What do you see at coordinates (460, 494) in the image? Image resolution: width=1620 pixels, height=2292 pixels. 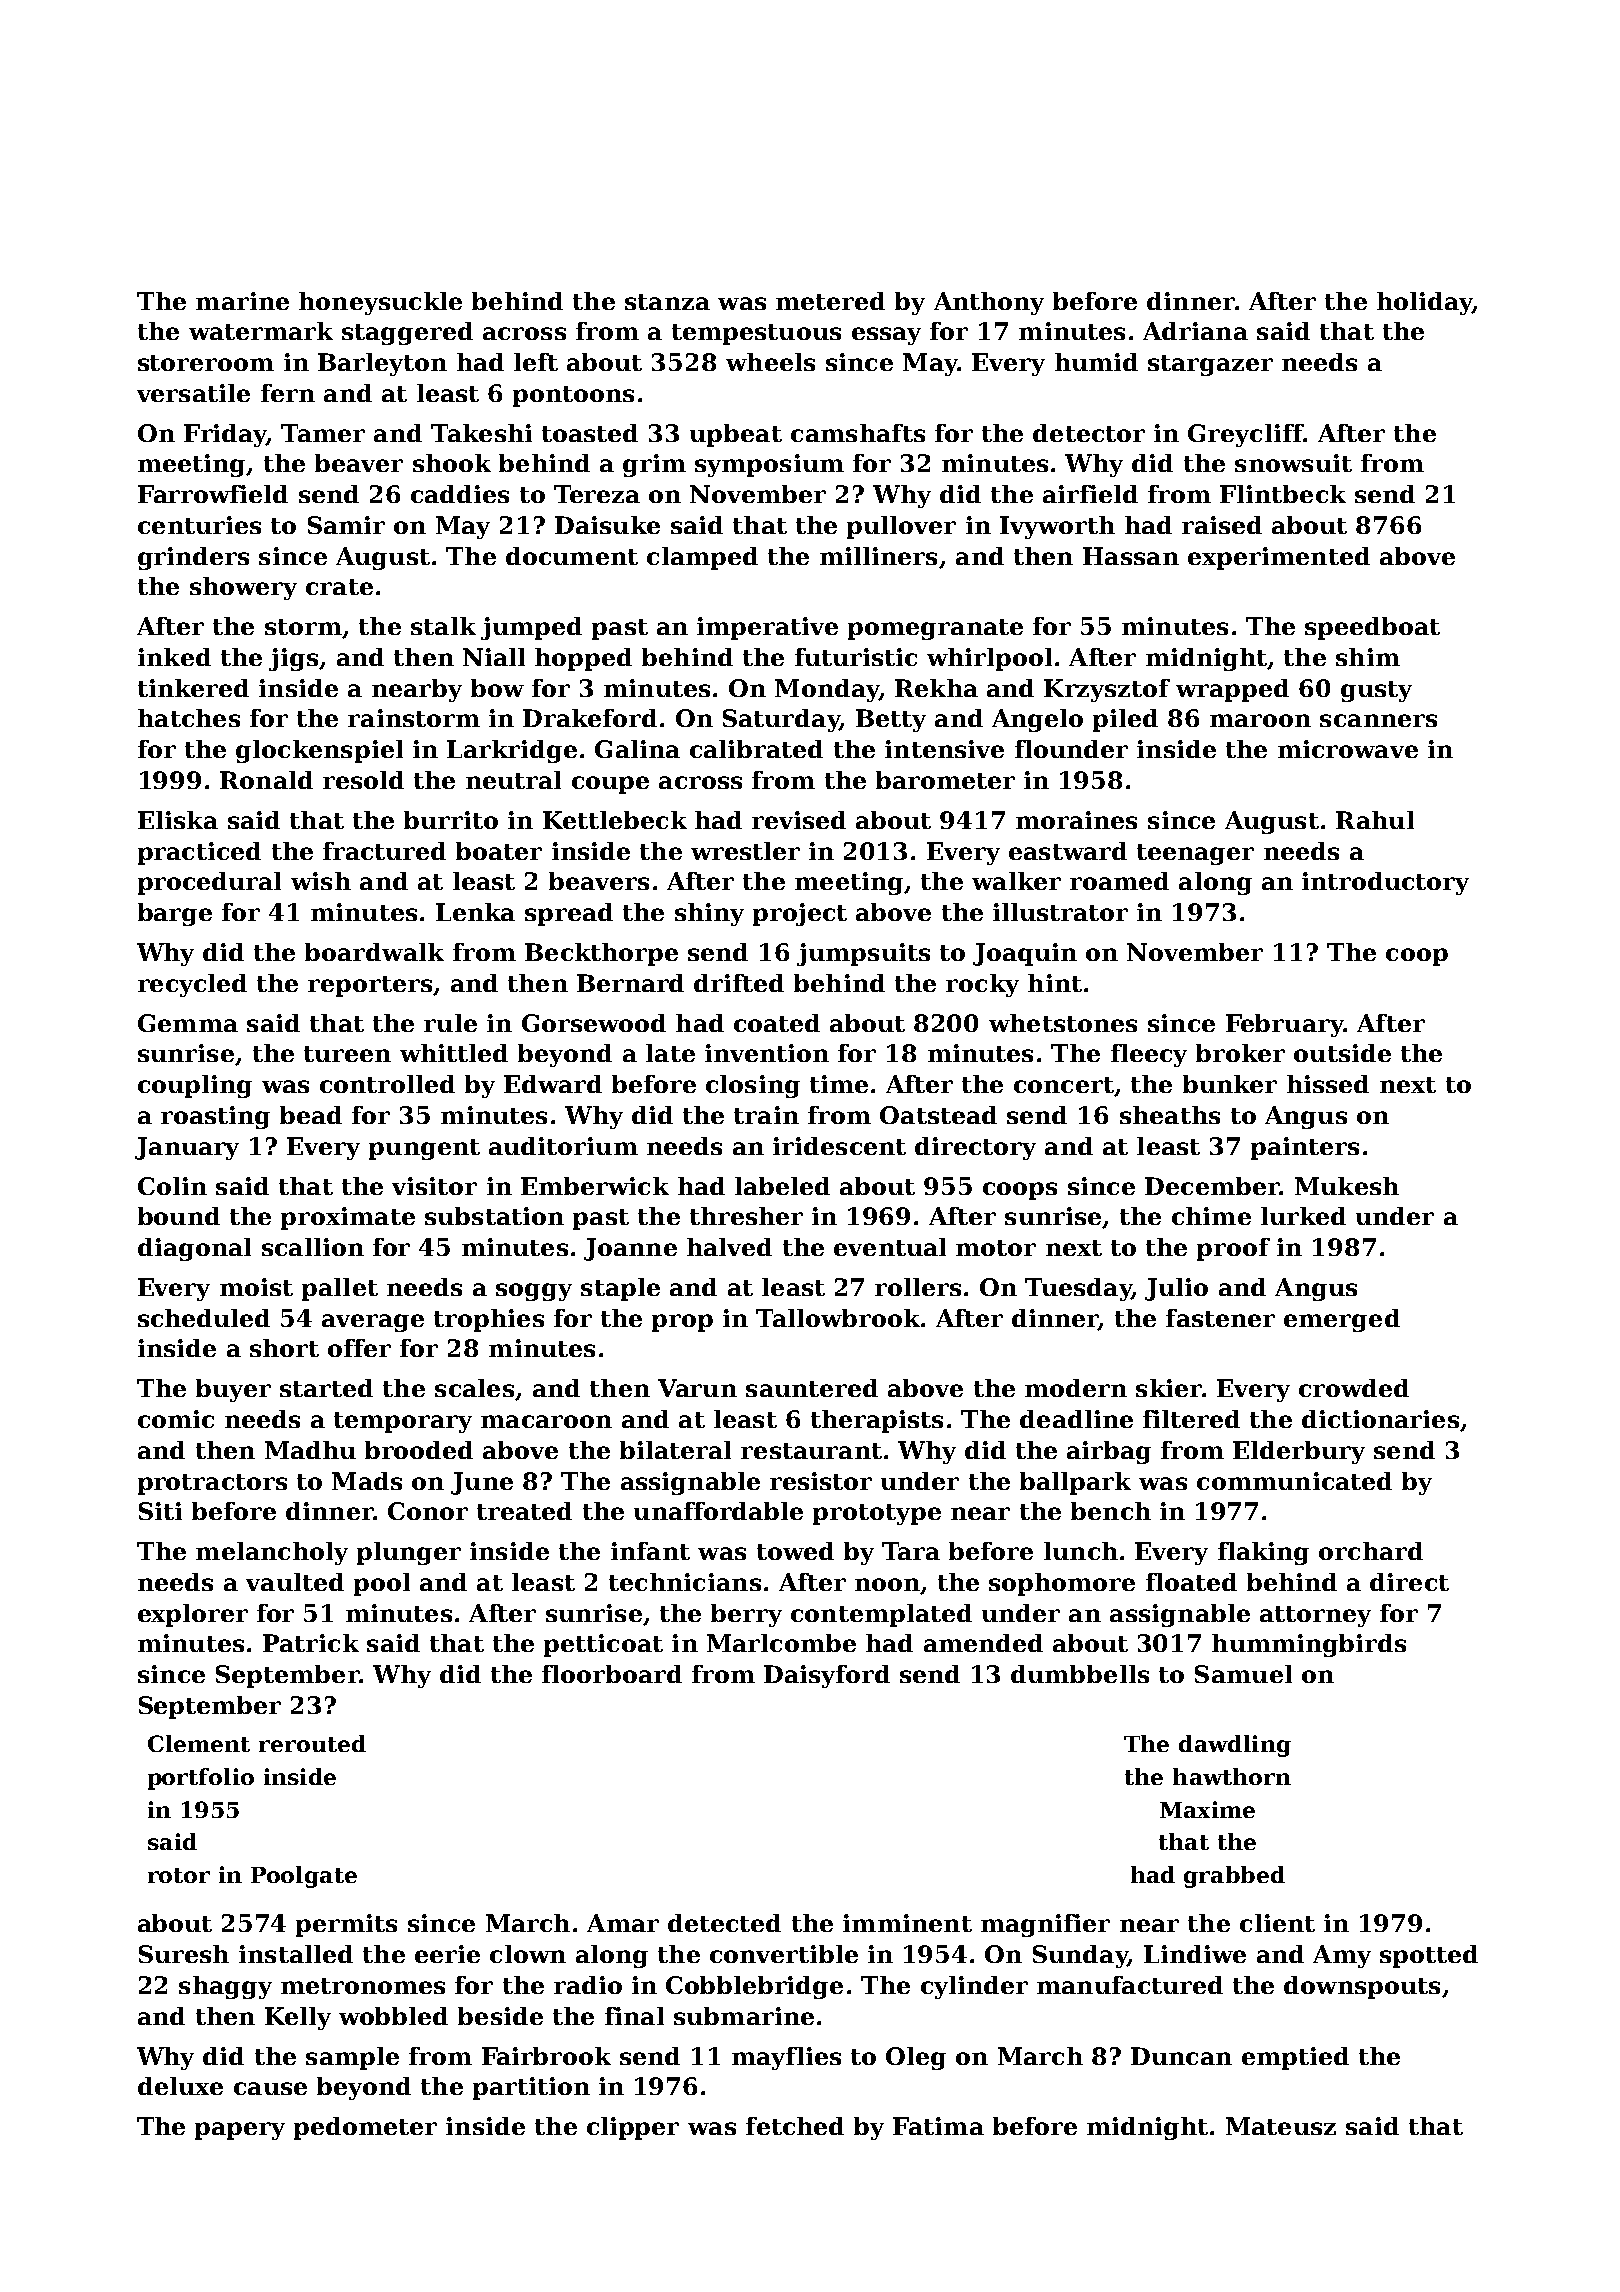 I see `caddies` at bounding box center [460, 494].
